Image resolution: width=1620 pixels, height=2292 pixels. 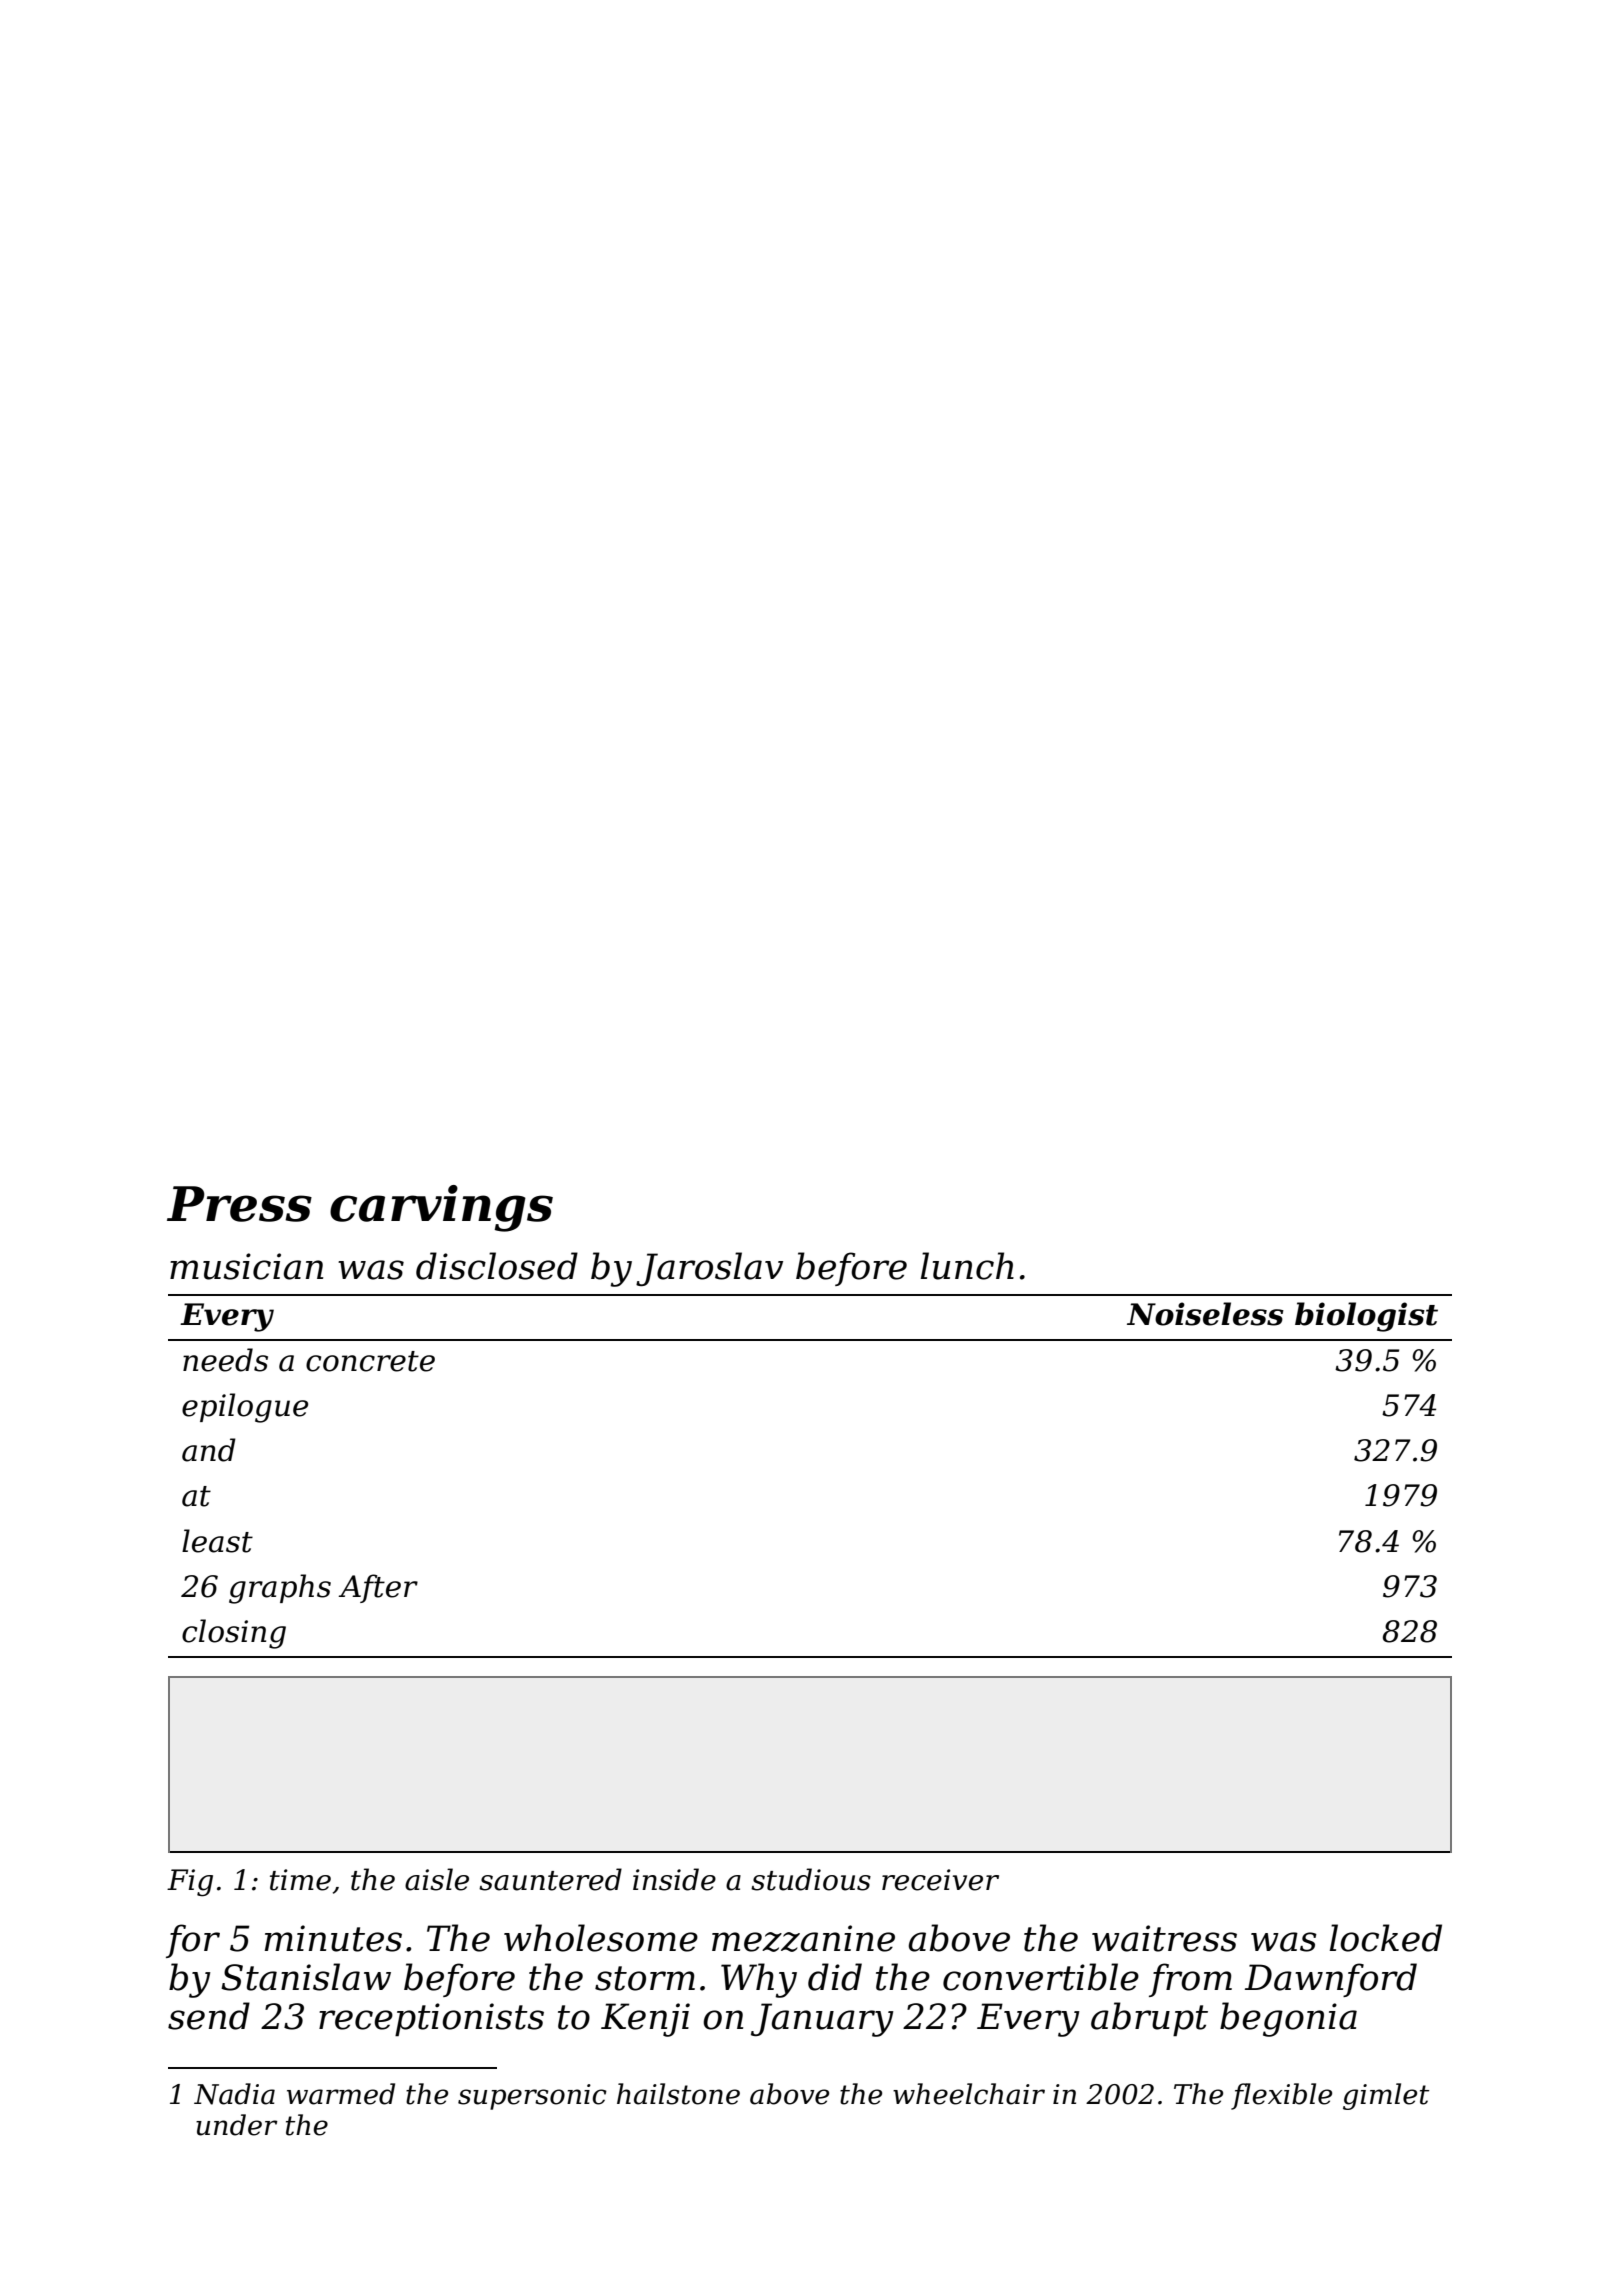 What do you see at coordinates (190, 1883) in the screenshot?
I see `Fig` at bounding box center [190, 1883].
